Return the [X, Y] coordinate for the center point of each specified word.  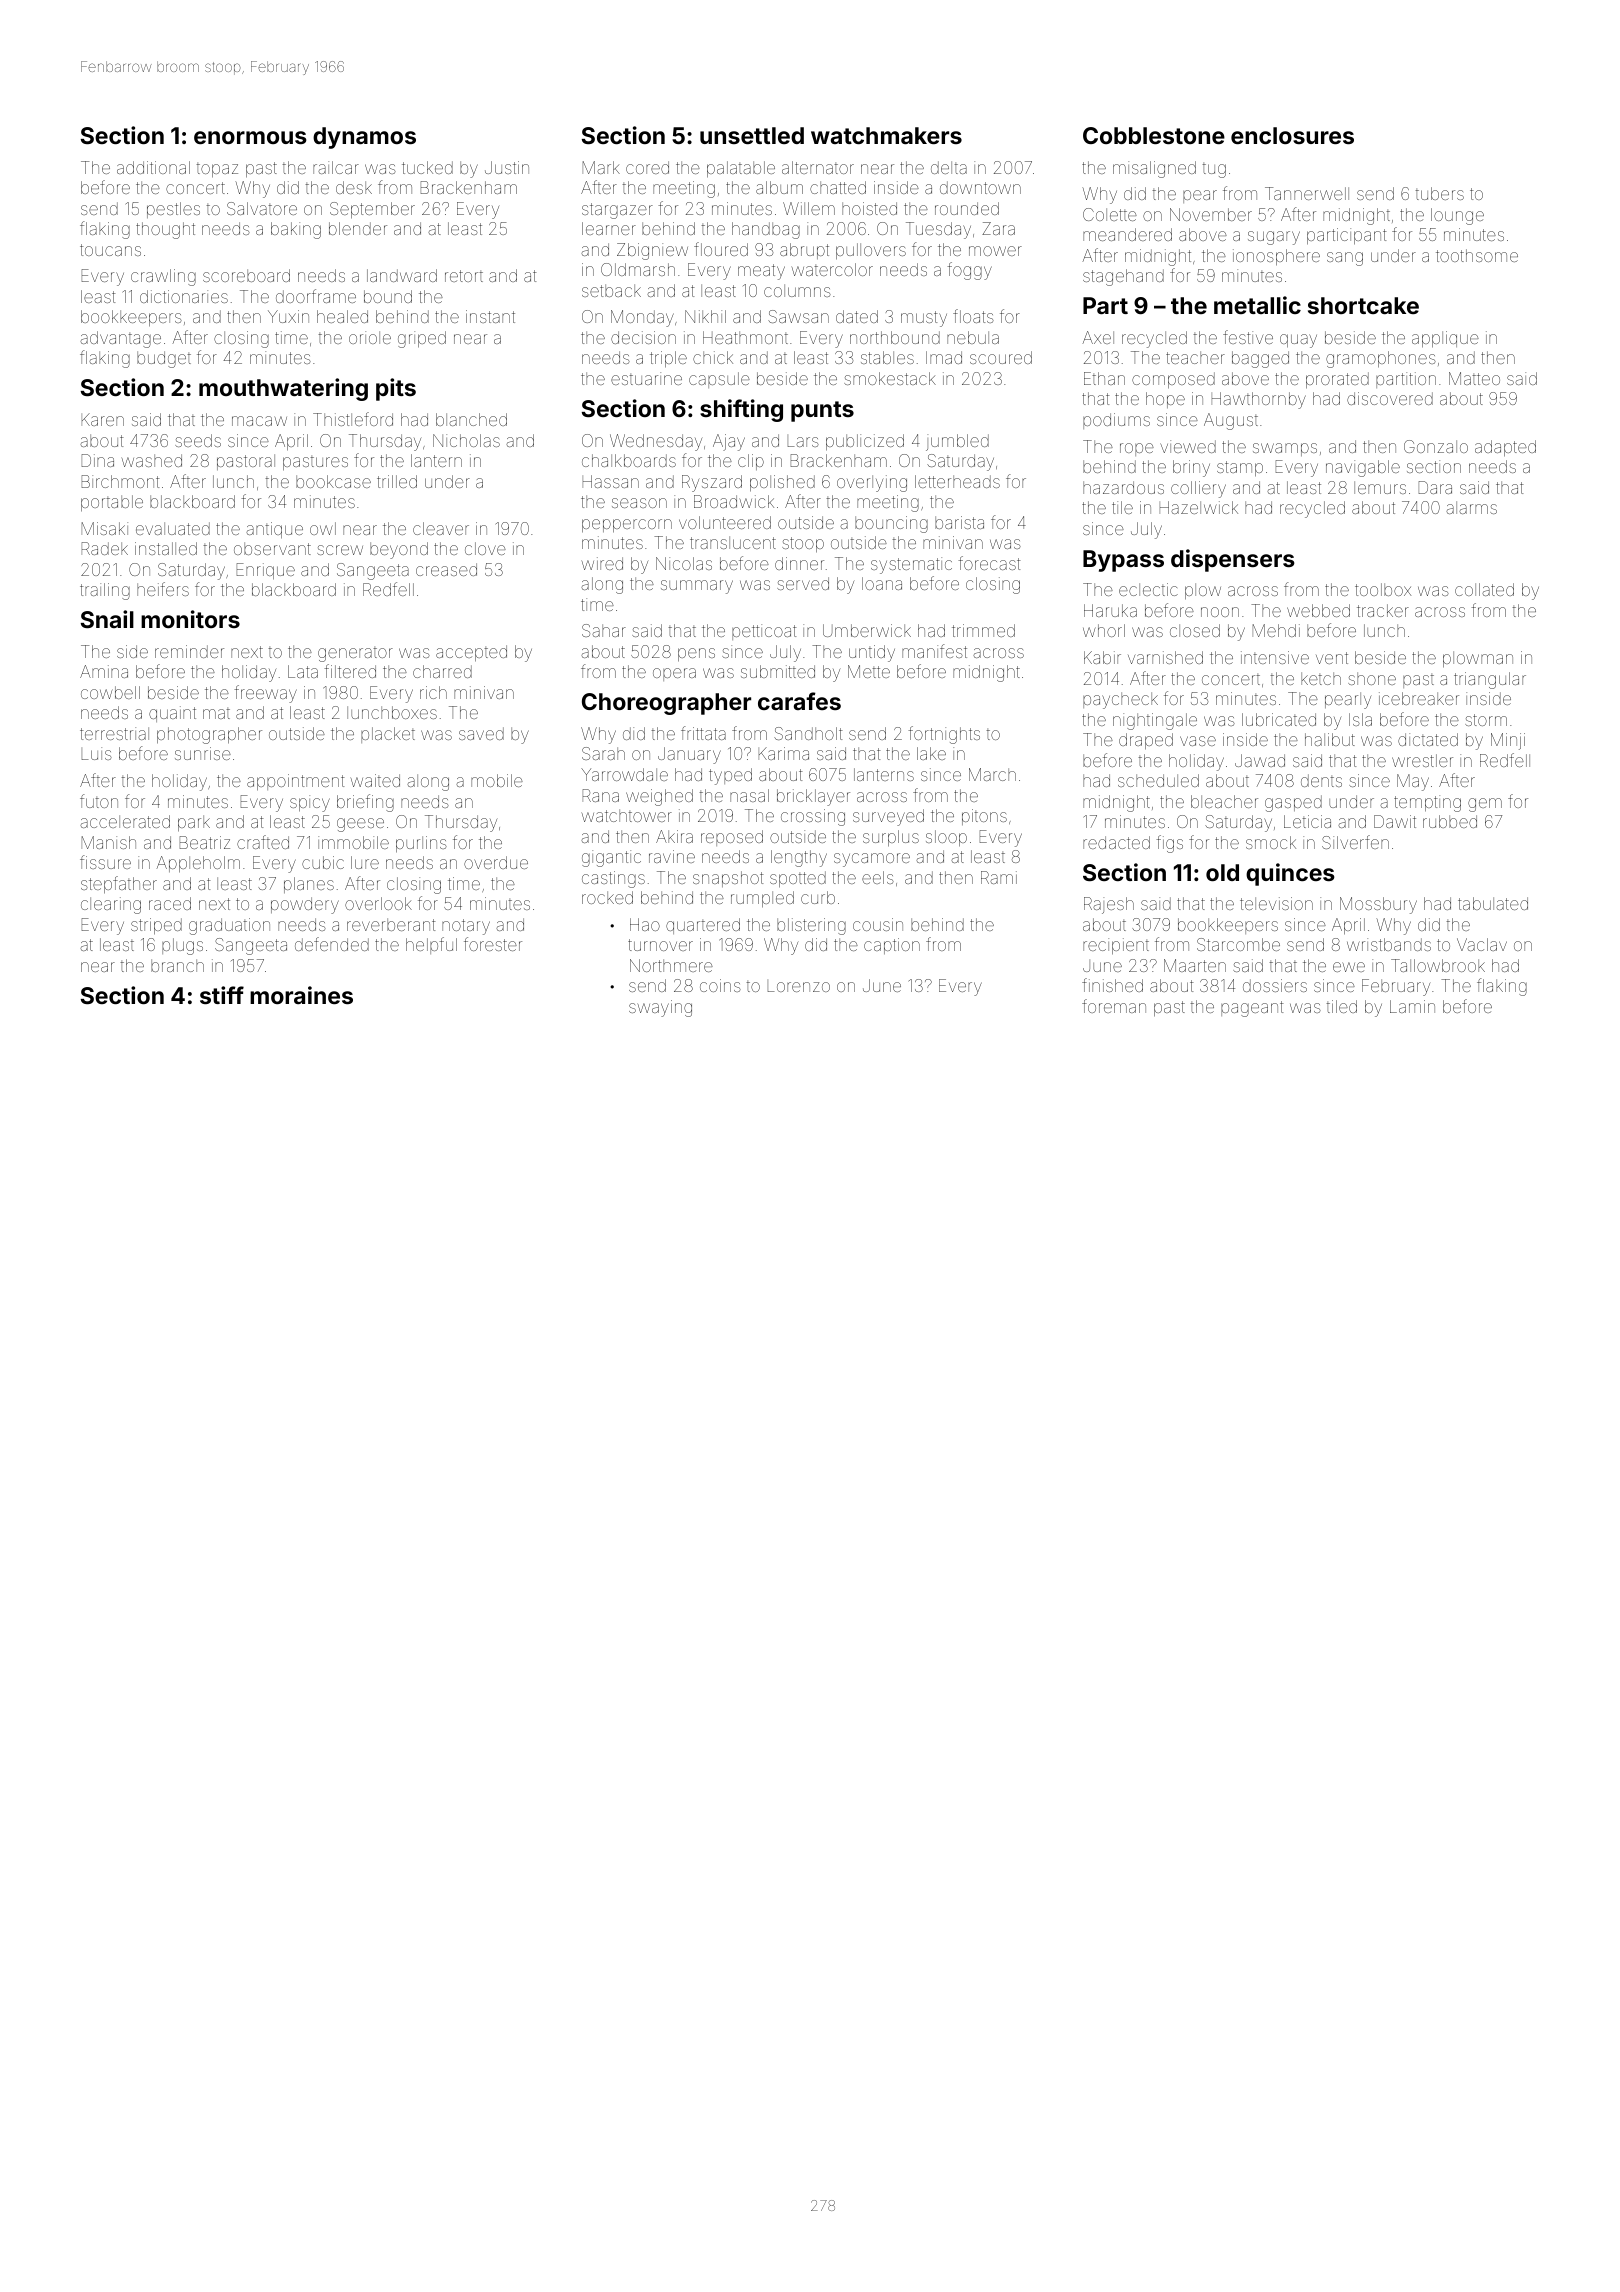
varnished [1165, 657]
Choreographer [666, 704]
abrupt [804, 251]
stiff [222, 995]
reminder [189, 651]
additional [153, 167]
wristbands [1389, 944]
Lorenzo [799, 987]
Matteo [1474, 378]
